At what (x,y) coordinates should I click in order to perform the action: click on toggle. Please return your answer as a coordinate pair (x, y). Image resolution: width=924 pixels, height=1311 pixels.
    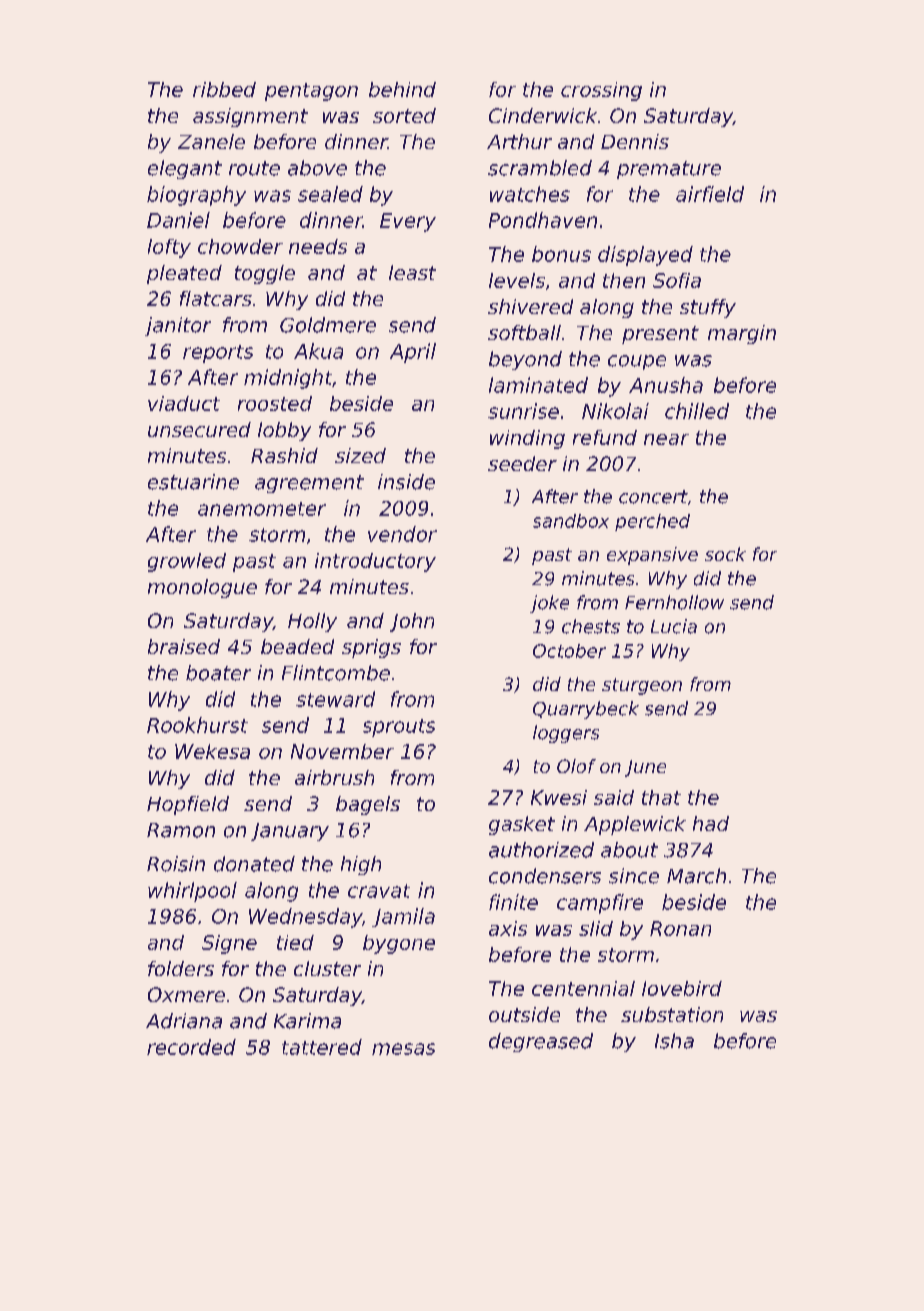
    Looking at the image, I should click on (265, 274).
